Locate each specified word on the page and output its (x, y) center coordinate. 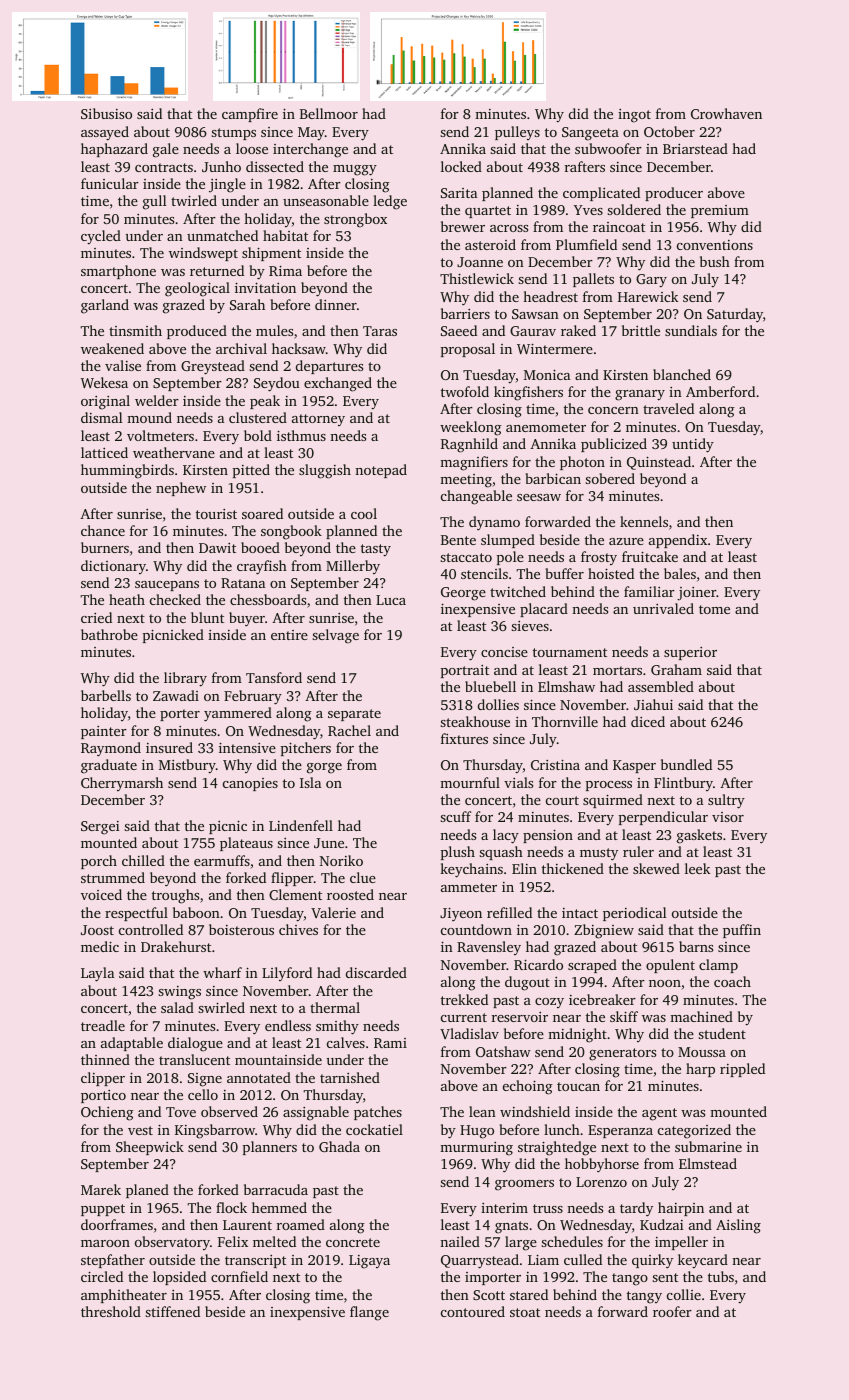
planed (147, 1191)
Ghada (339, 1146)
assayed (105, 133)
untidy (693, 445)
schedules (572, 1241)
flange (369, 1313)
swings (179, 993)
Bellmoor (329, 113)
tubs (721, 1276)
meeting (466, 481)
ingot (634, 116)
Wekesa (104, 382)
